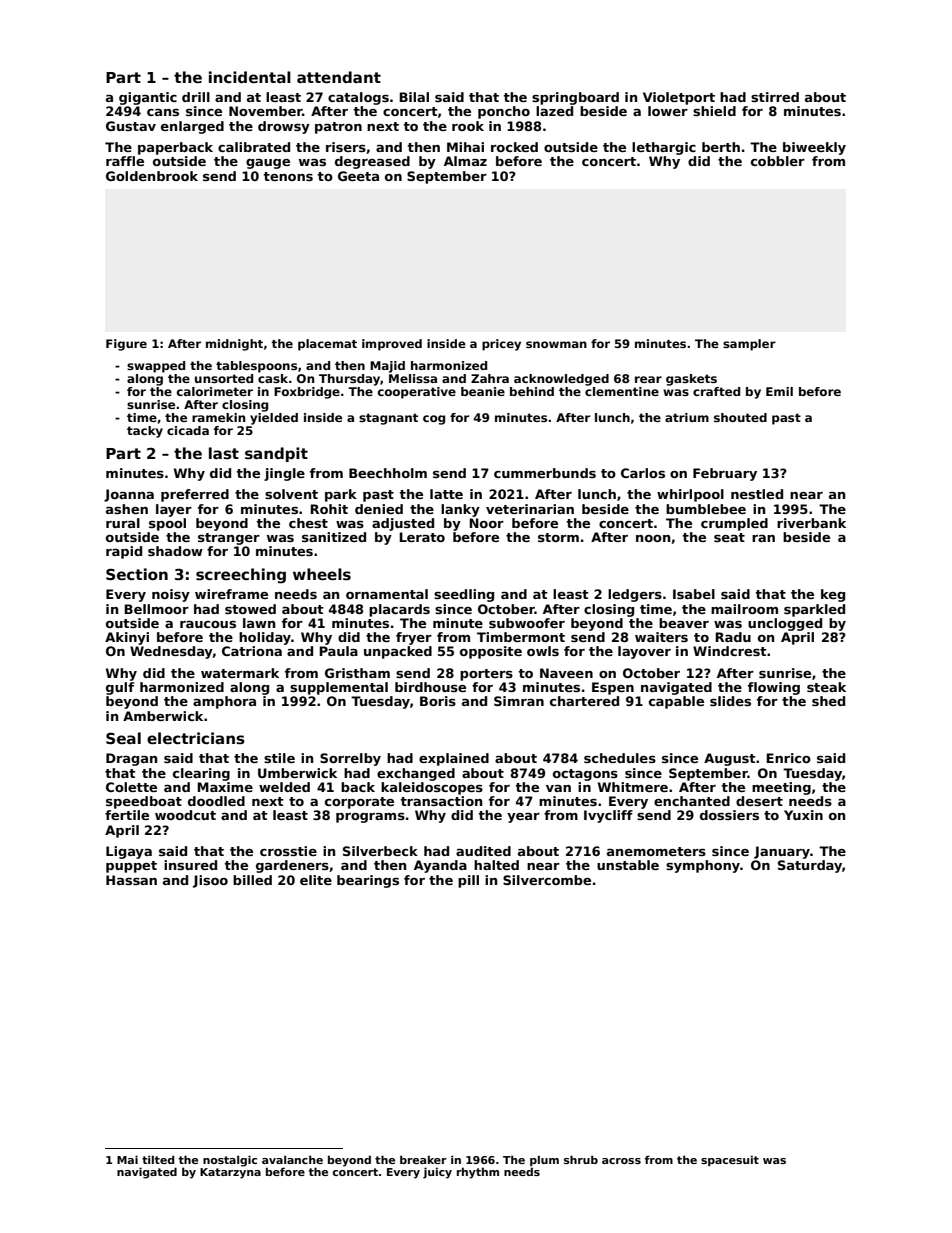 This screenshot has height=1233, width=952. Describe the element at coordinates (440, 866) in the screenshot. I see `Ayanda` at that location.
